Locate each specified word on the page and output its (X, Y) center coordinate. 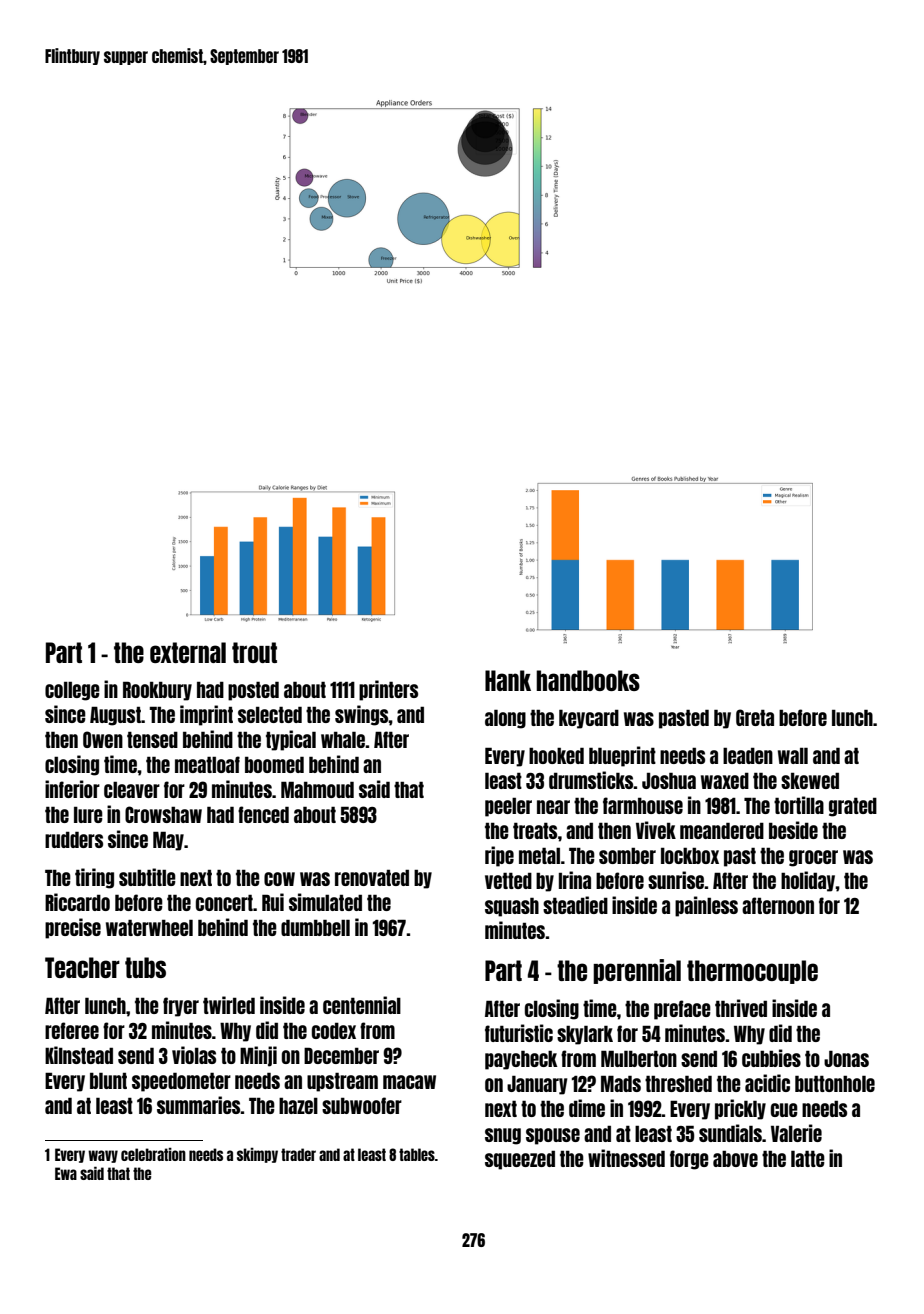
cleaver (132, 789)
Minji (258, 1056)
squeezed (520, 1160)
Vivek (656, 830)
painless (706, 906)
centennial (362, 1005)
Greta (755, 717)
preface (682, 1010)
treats (535, 830)
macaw (409, 1082)
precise (73, 928)
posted (253, 691)
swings (362, 715)
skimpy (257, 1155)
